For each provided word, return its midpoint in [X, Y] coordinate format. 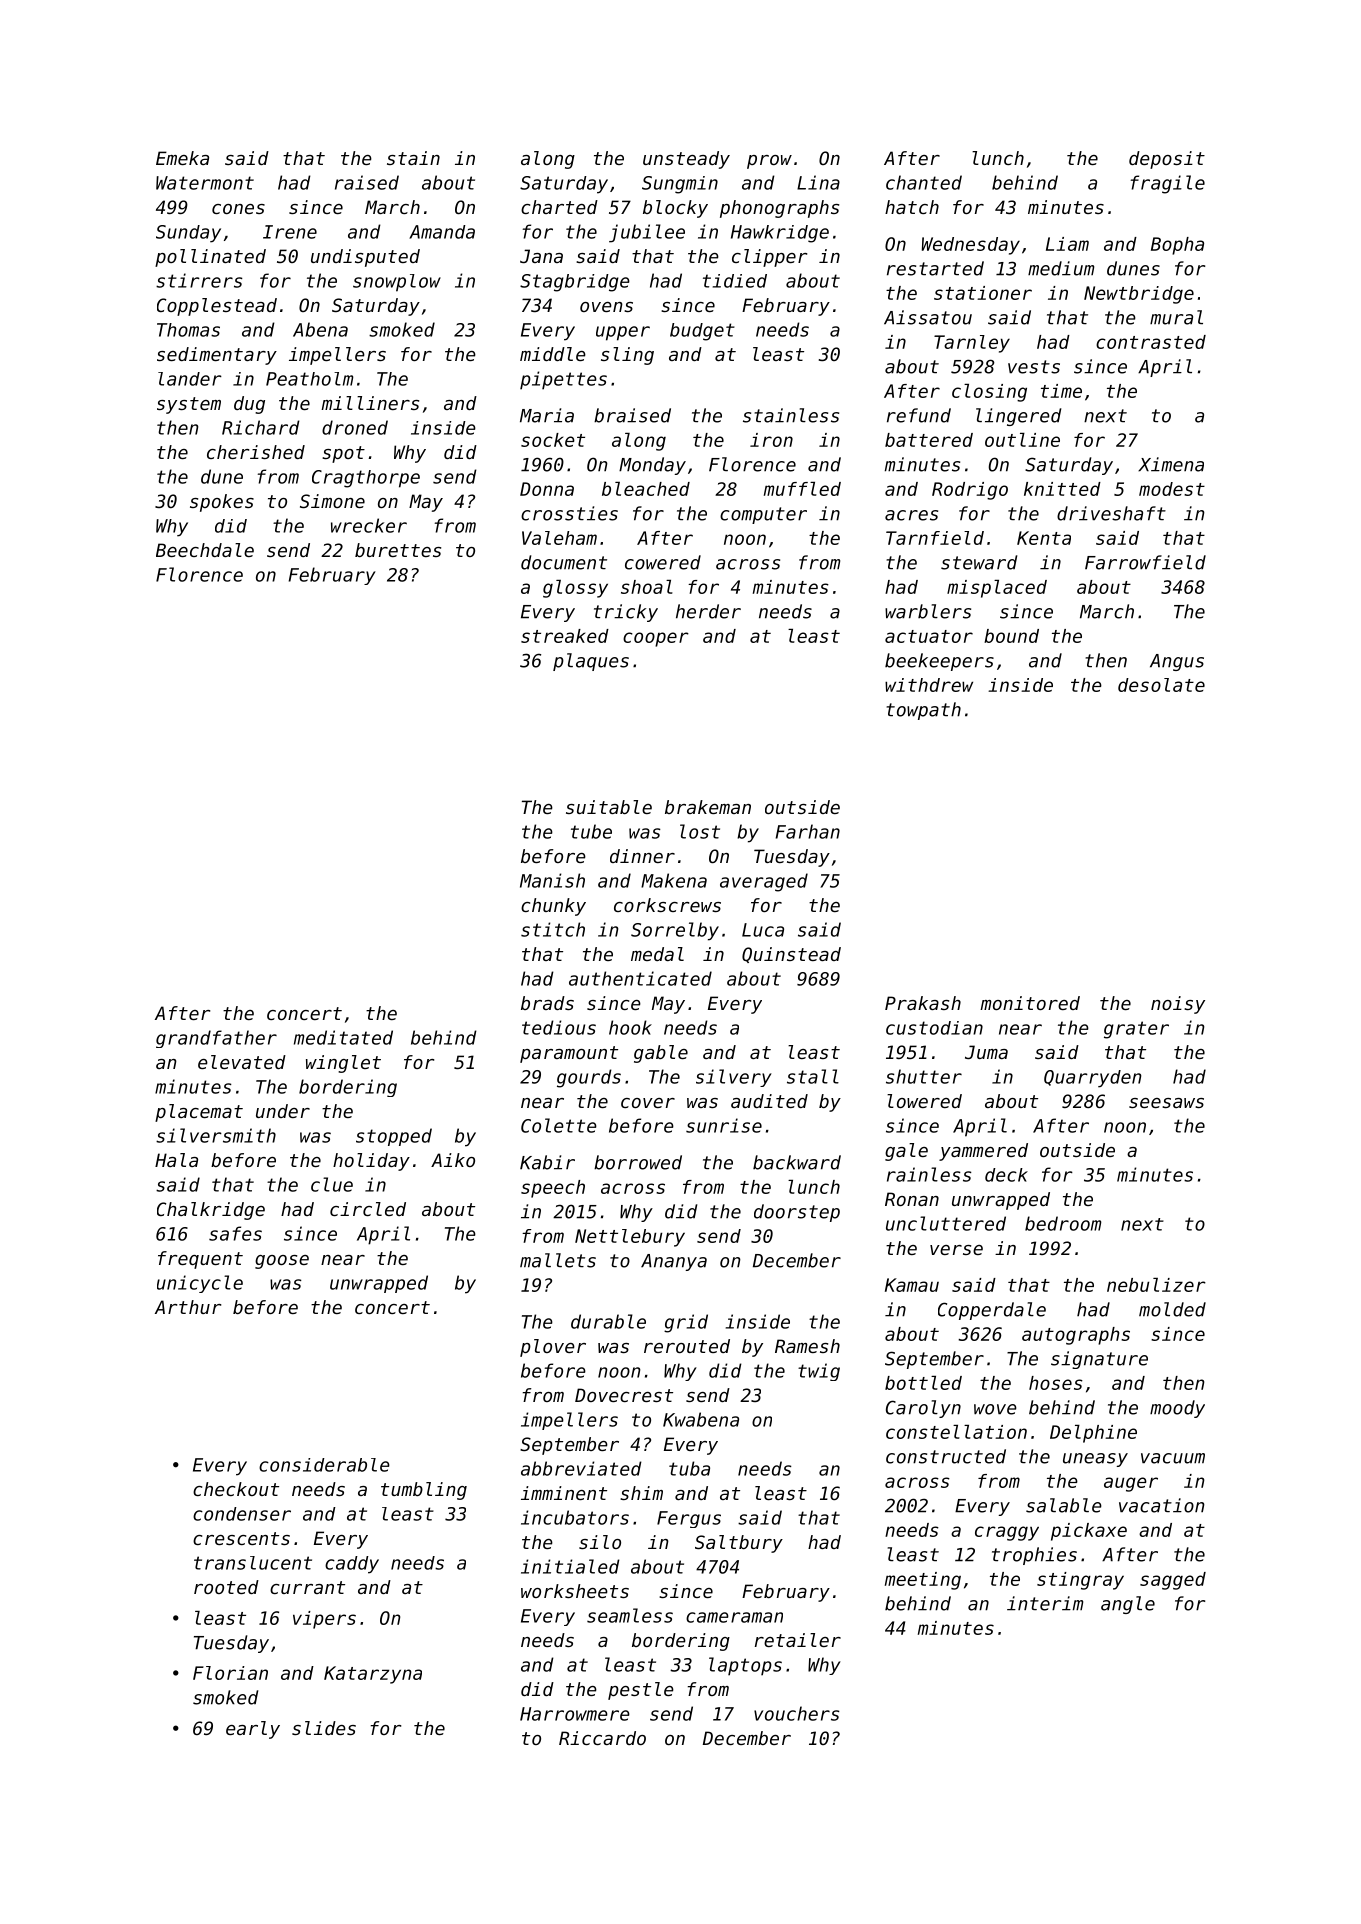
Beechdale [205, 550]
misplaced [997, 589]
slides [324, 1728]
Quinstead [791, 955]
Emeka [182, 158]
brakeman [708, 807]
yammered [983, 1152]
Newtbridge [1139, 295]
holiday [371, 1162]
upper [623, 333]
